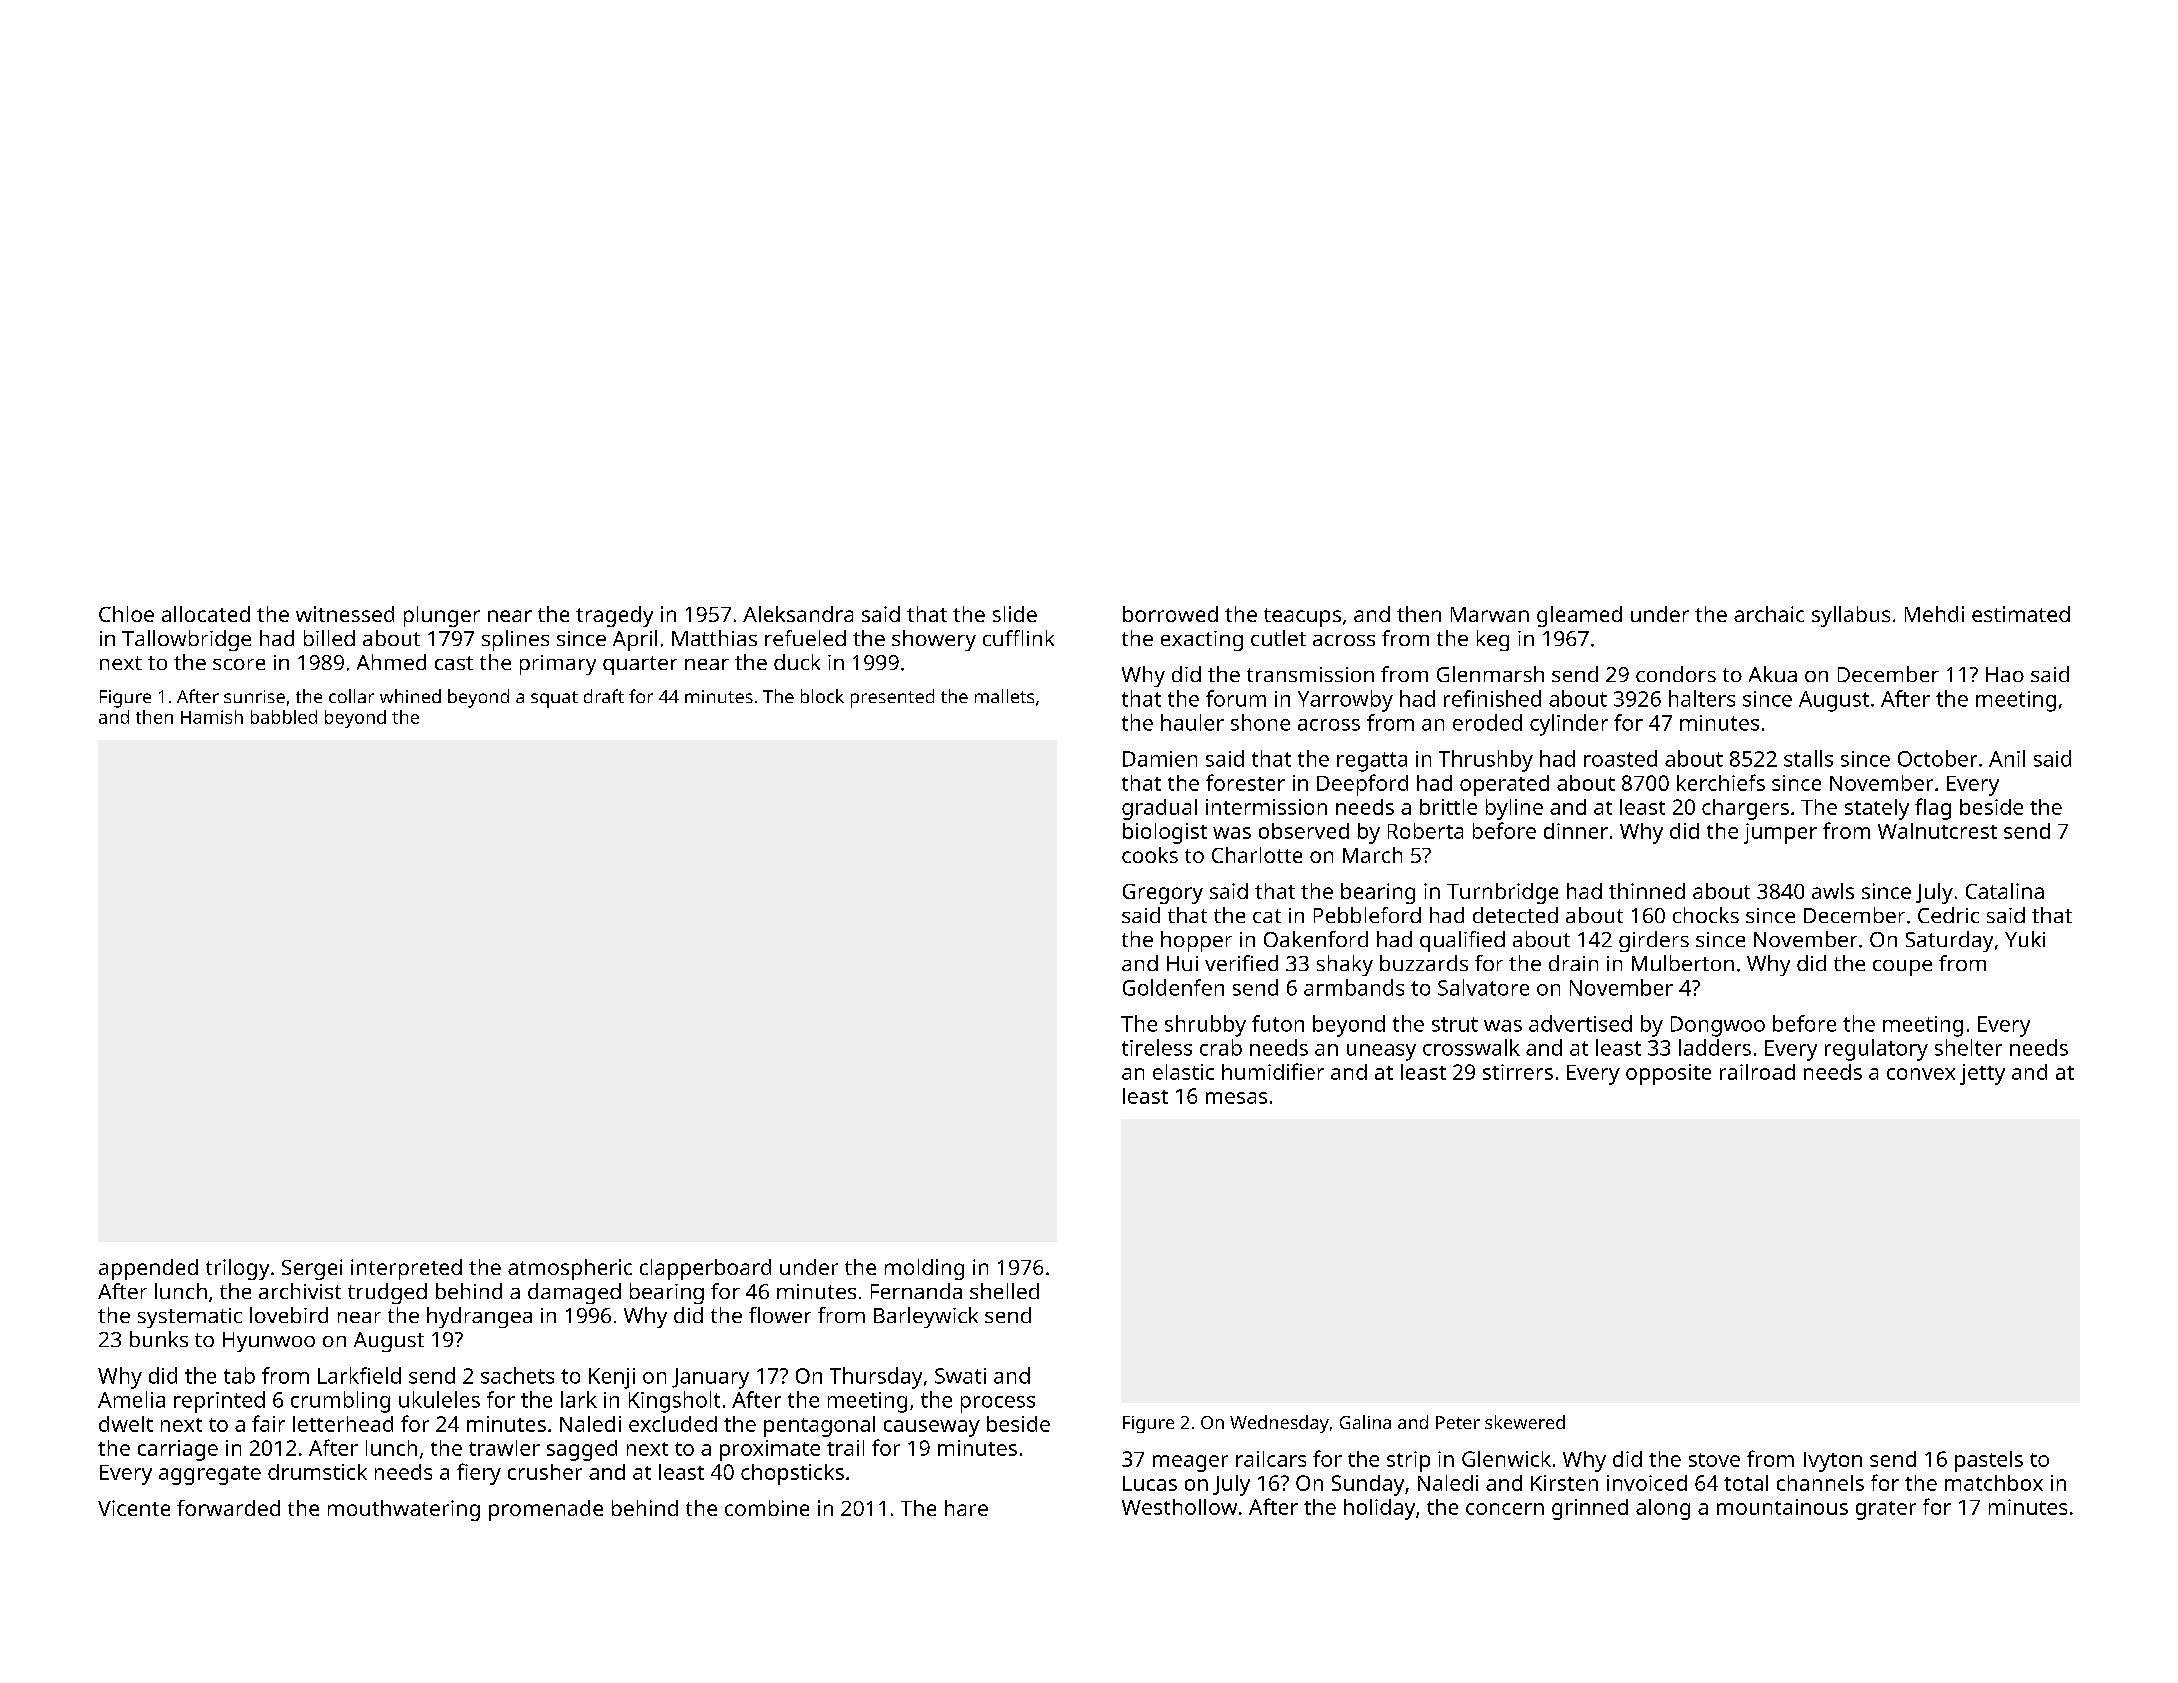 The image size is (2178, 1683). Describe the element at coordinates (1004, 1291) in the screenshot. I see `shelled` at that location.
